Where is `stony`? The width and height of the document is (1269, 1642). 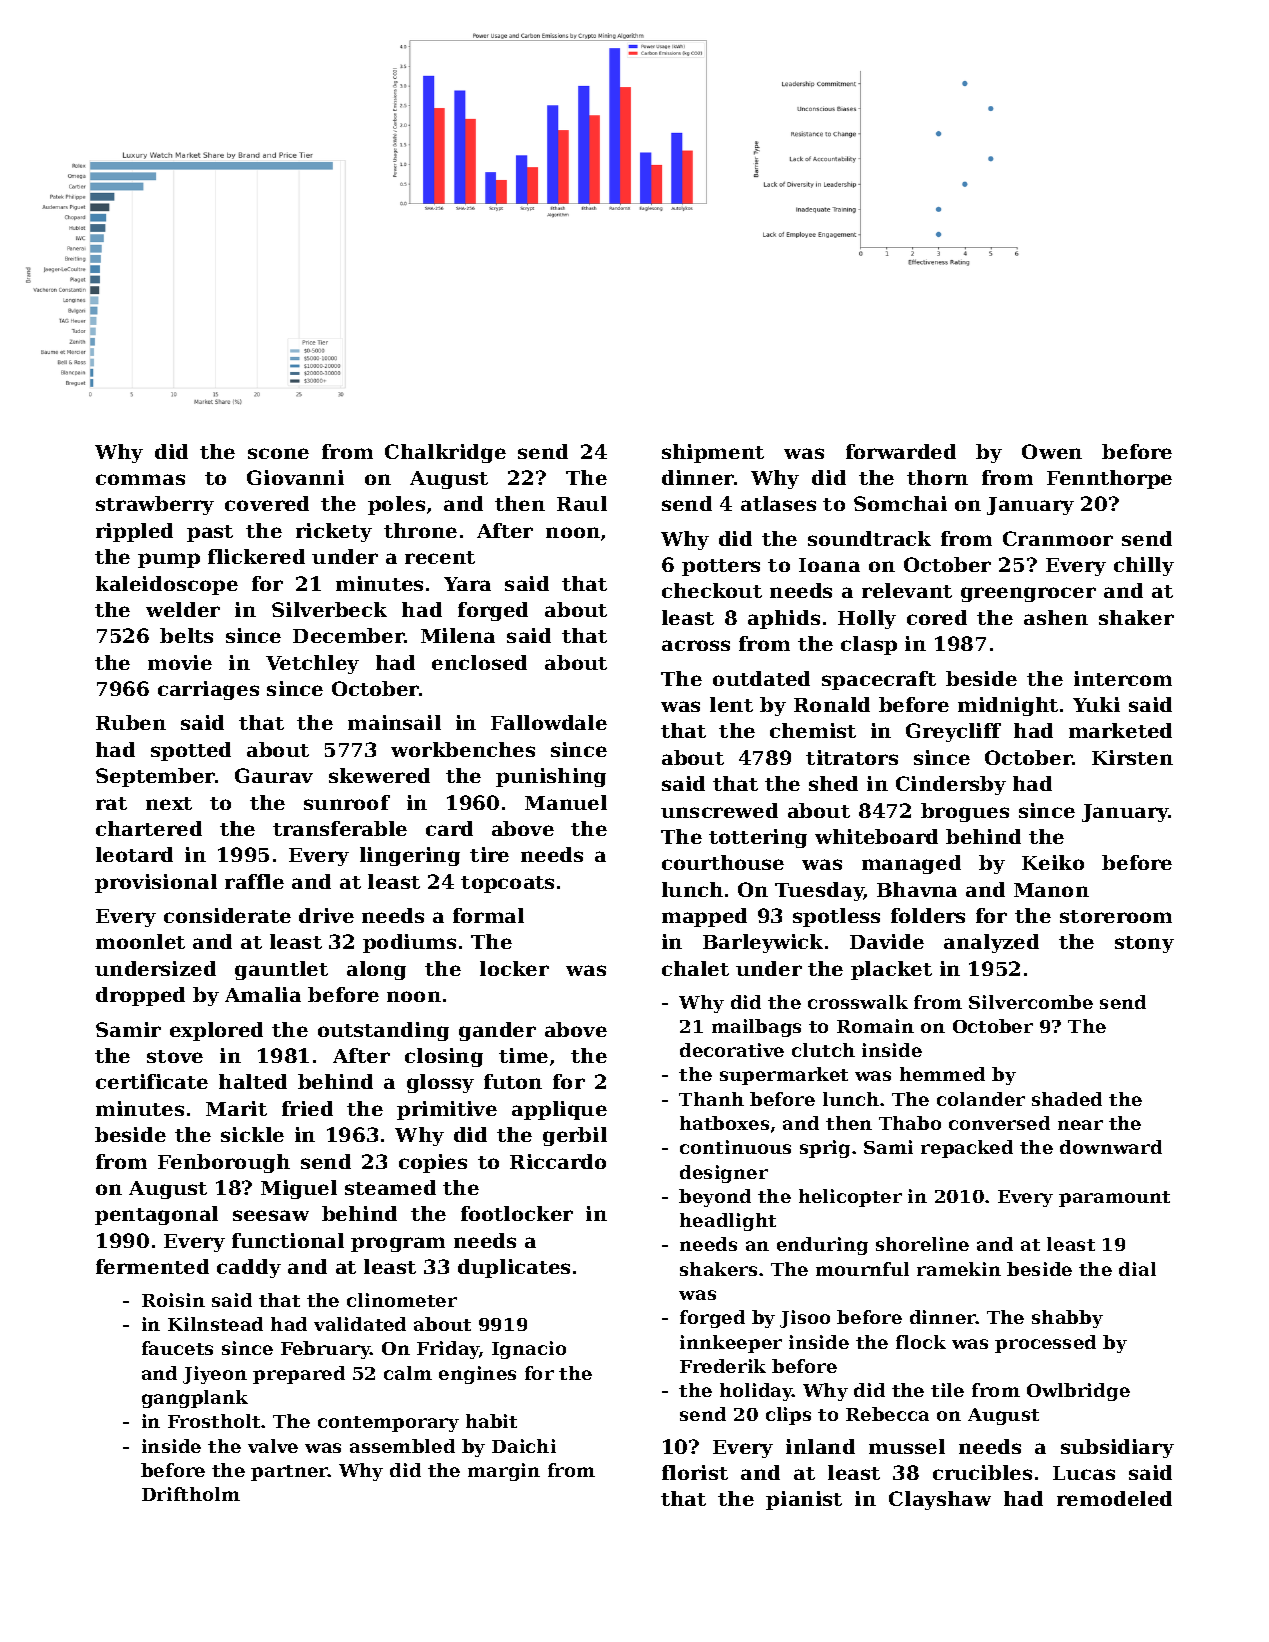
stony is located at coordinates (1144, 944).
